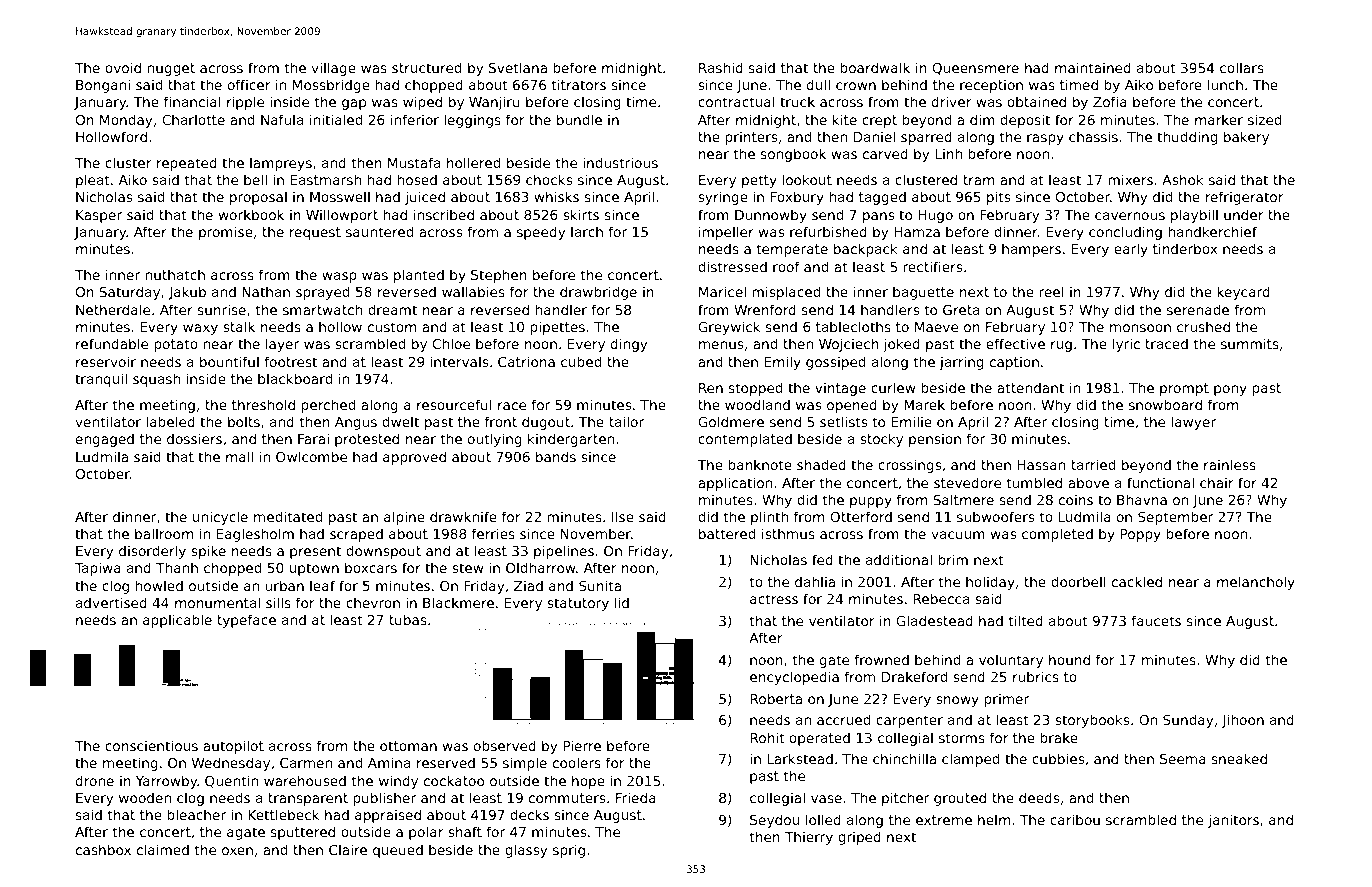  What do you see at coordinates (1212, 231) in the screenshot?
I see `handkerchief` at bounding box center [1212, 231].
